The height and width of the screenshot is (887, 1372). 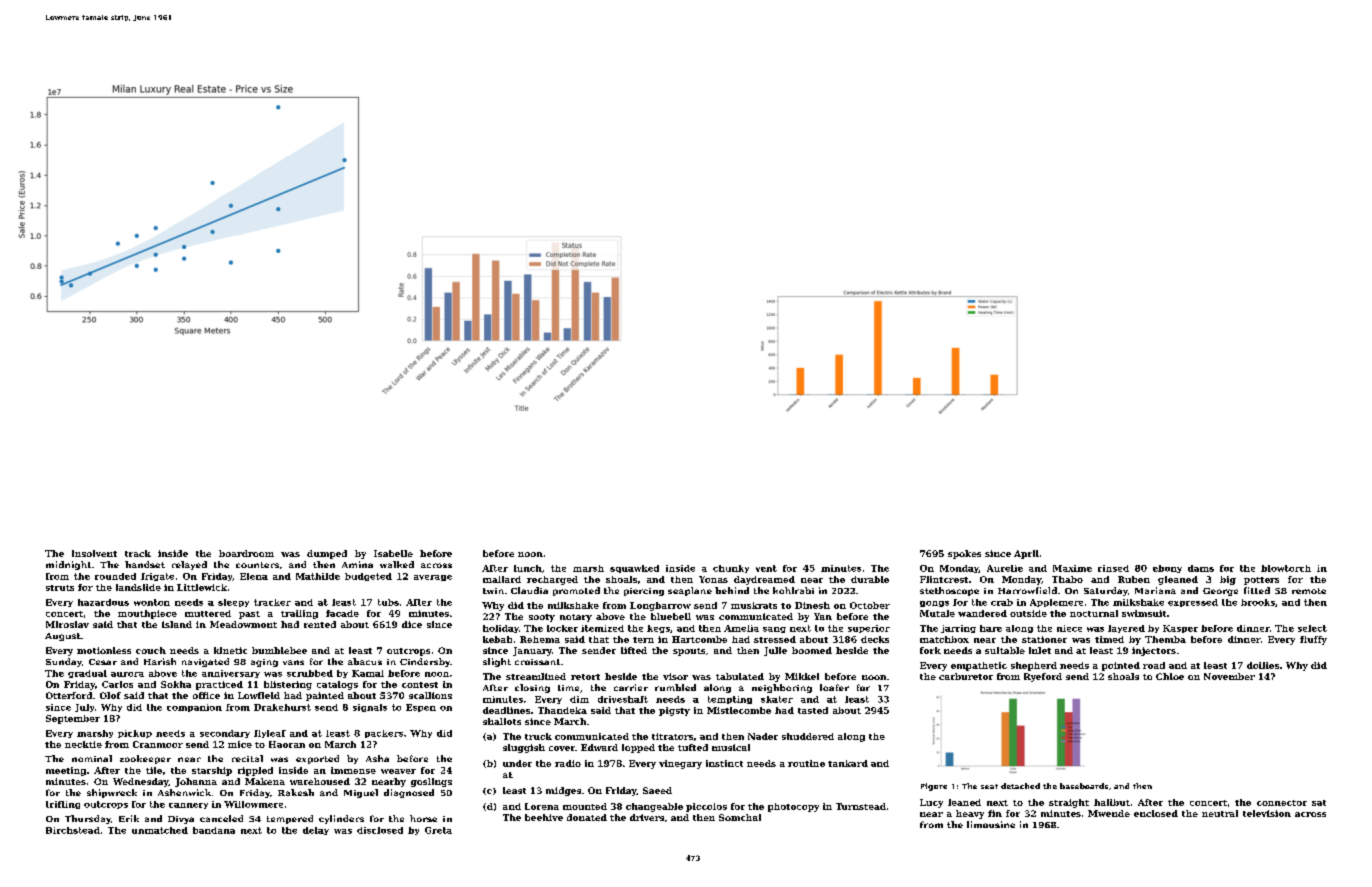 I want to click on Chloe, so click(x=1170, y=676).
